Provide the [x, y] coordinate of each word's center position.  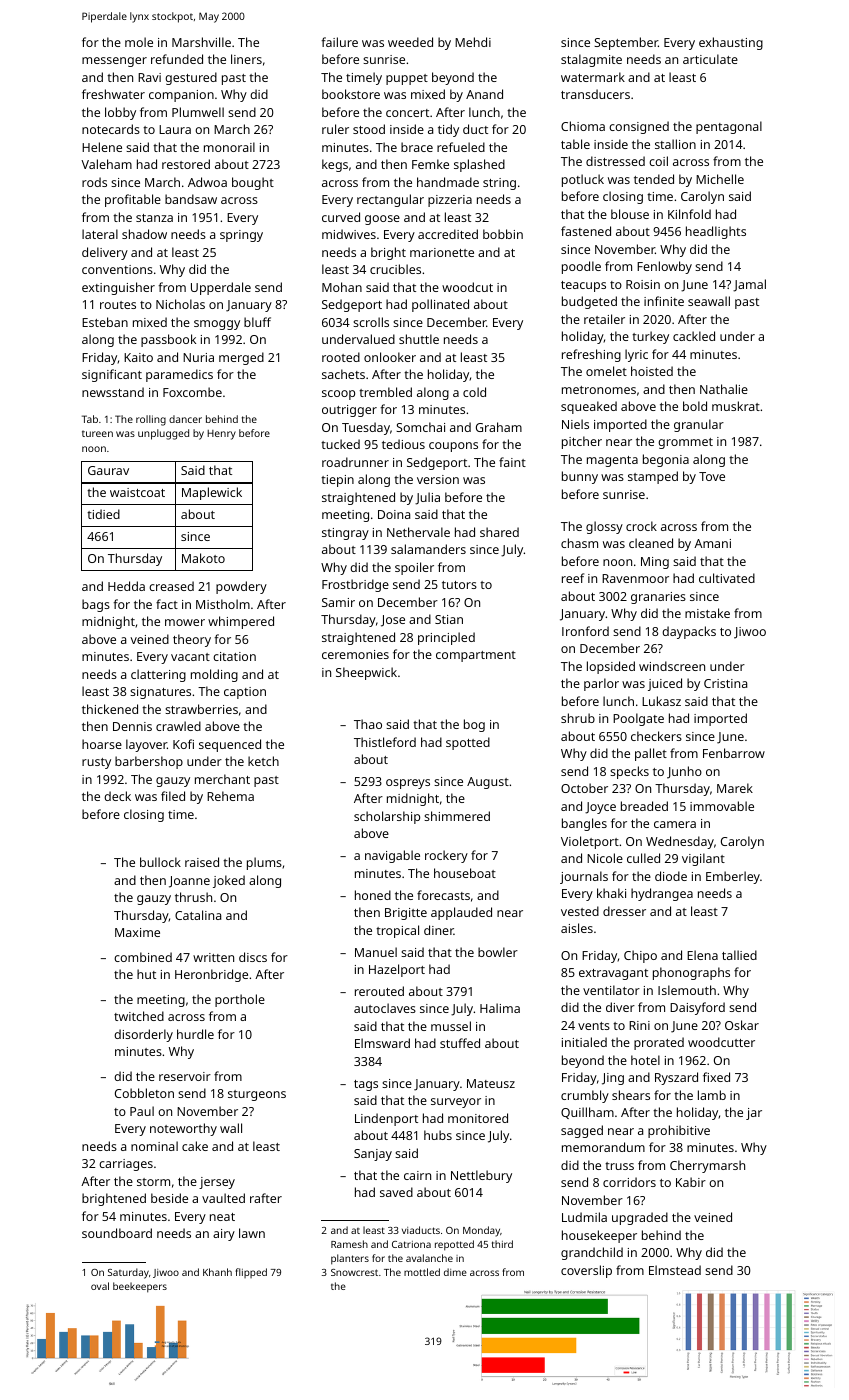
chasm [579, 543]
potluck [583, 180]
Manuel [376, 952]
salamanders [428, 549]
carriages [126, 1165]
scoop [338, 395]
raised [202, 862]
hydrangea [662, 894]
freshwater [113, 94]
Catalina [198, 915]
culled [643, 858]
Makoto [203, 558]
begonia [666, 460]
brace [417, 147]
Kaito [138, 357]
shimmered [457, 816]
